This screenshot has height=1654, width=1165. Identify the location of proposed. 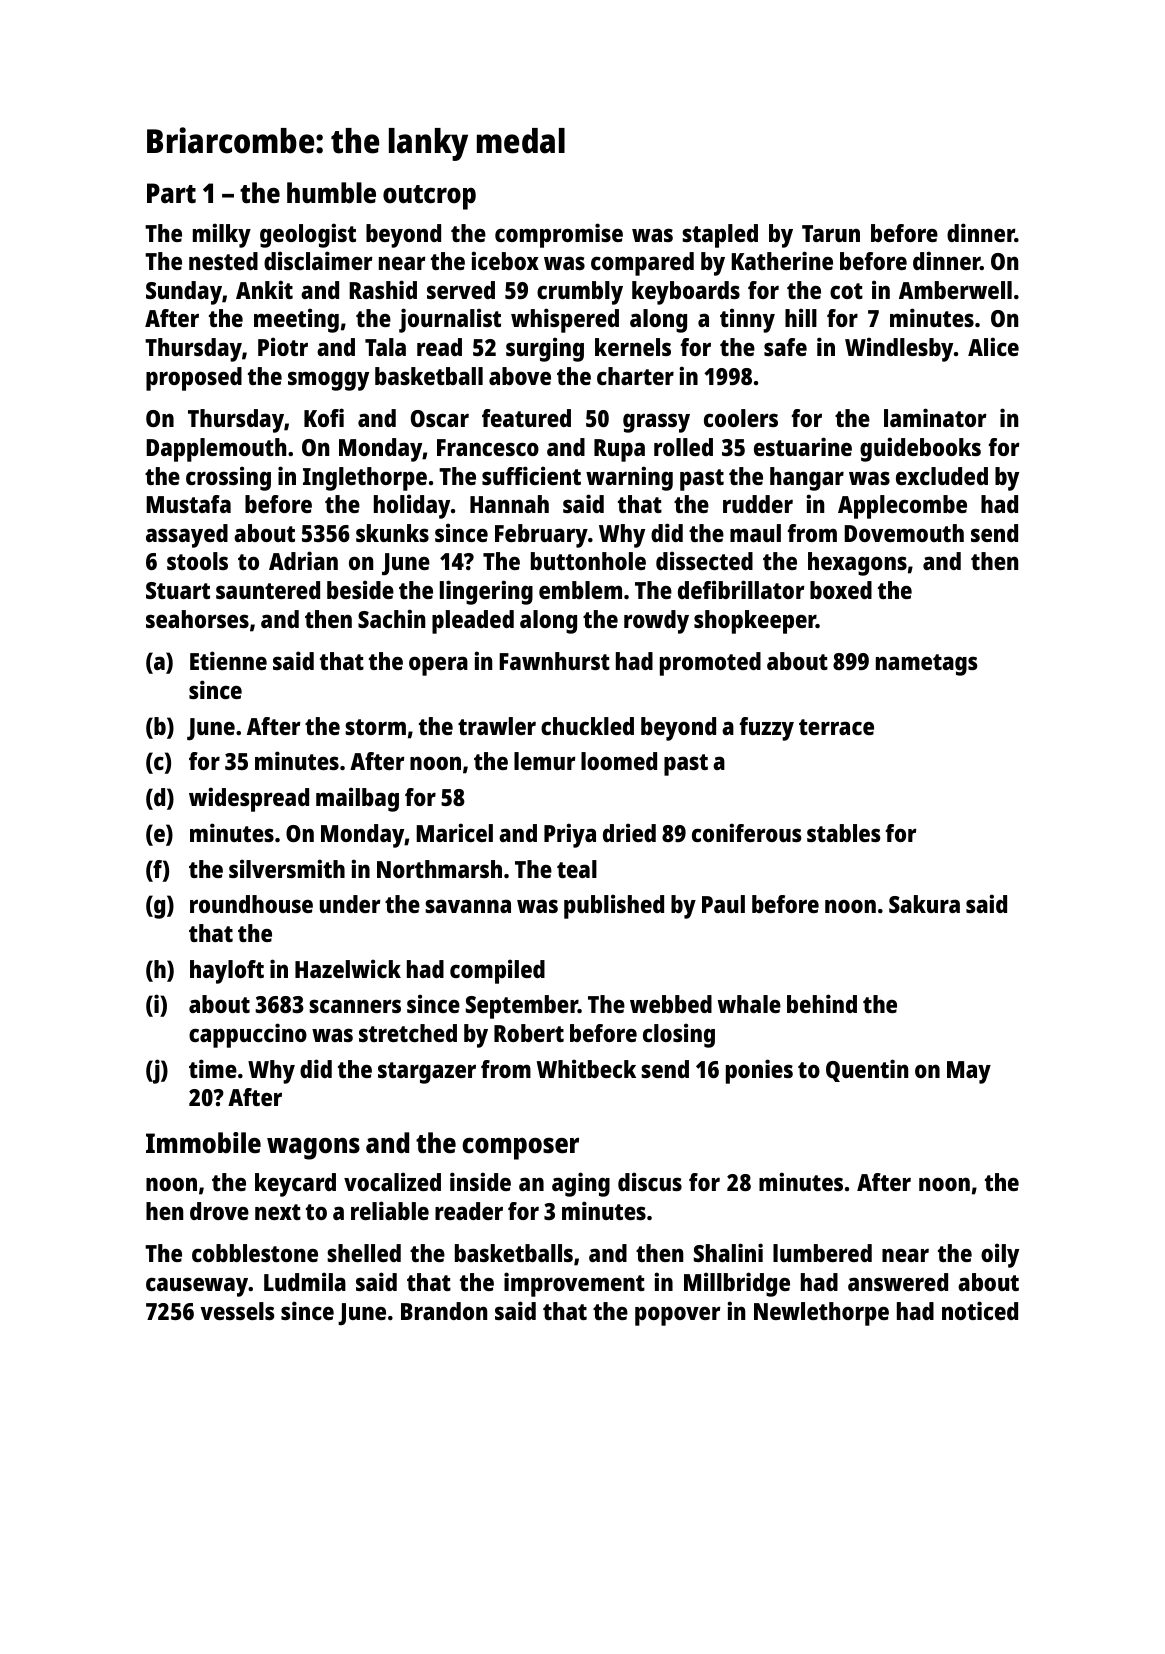
(194, 379).
